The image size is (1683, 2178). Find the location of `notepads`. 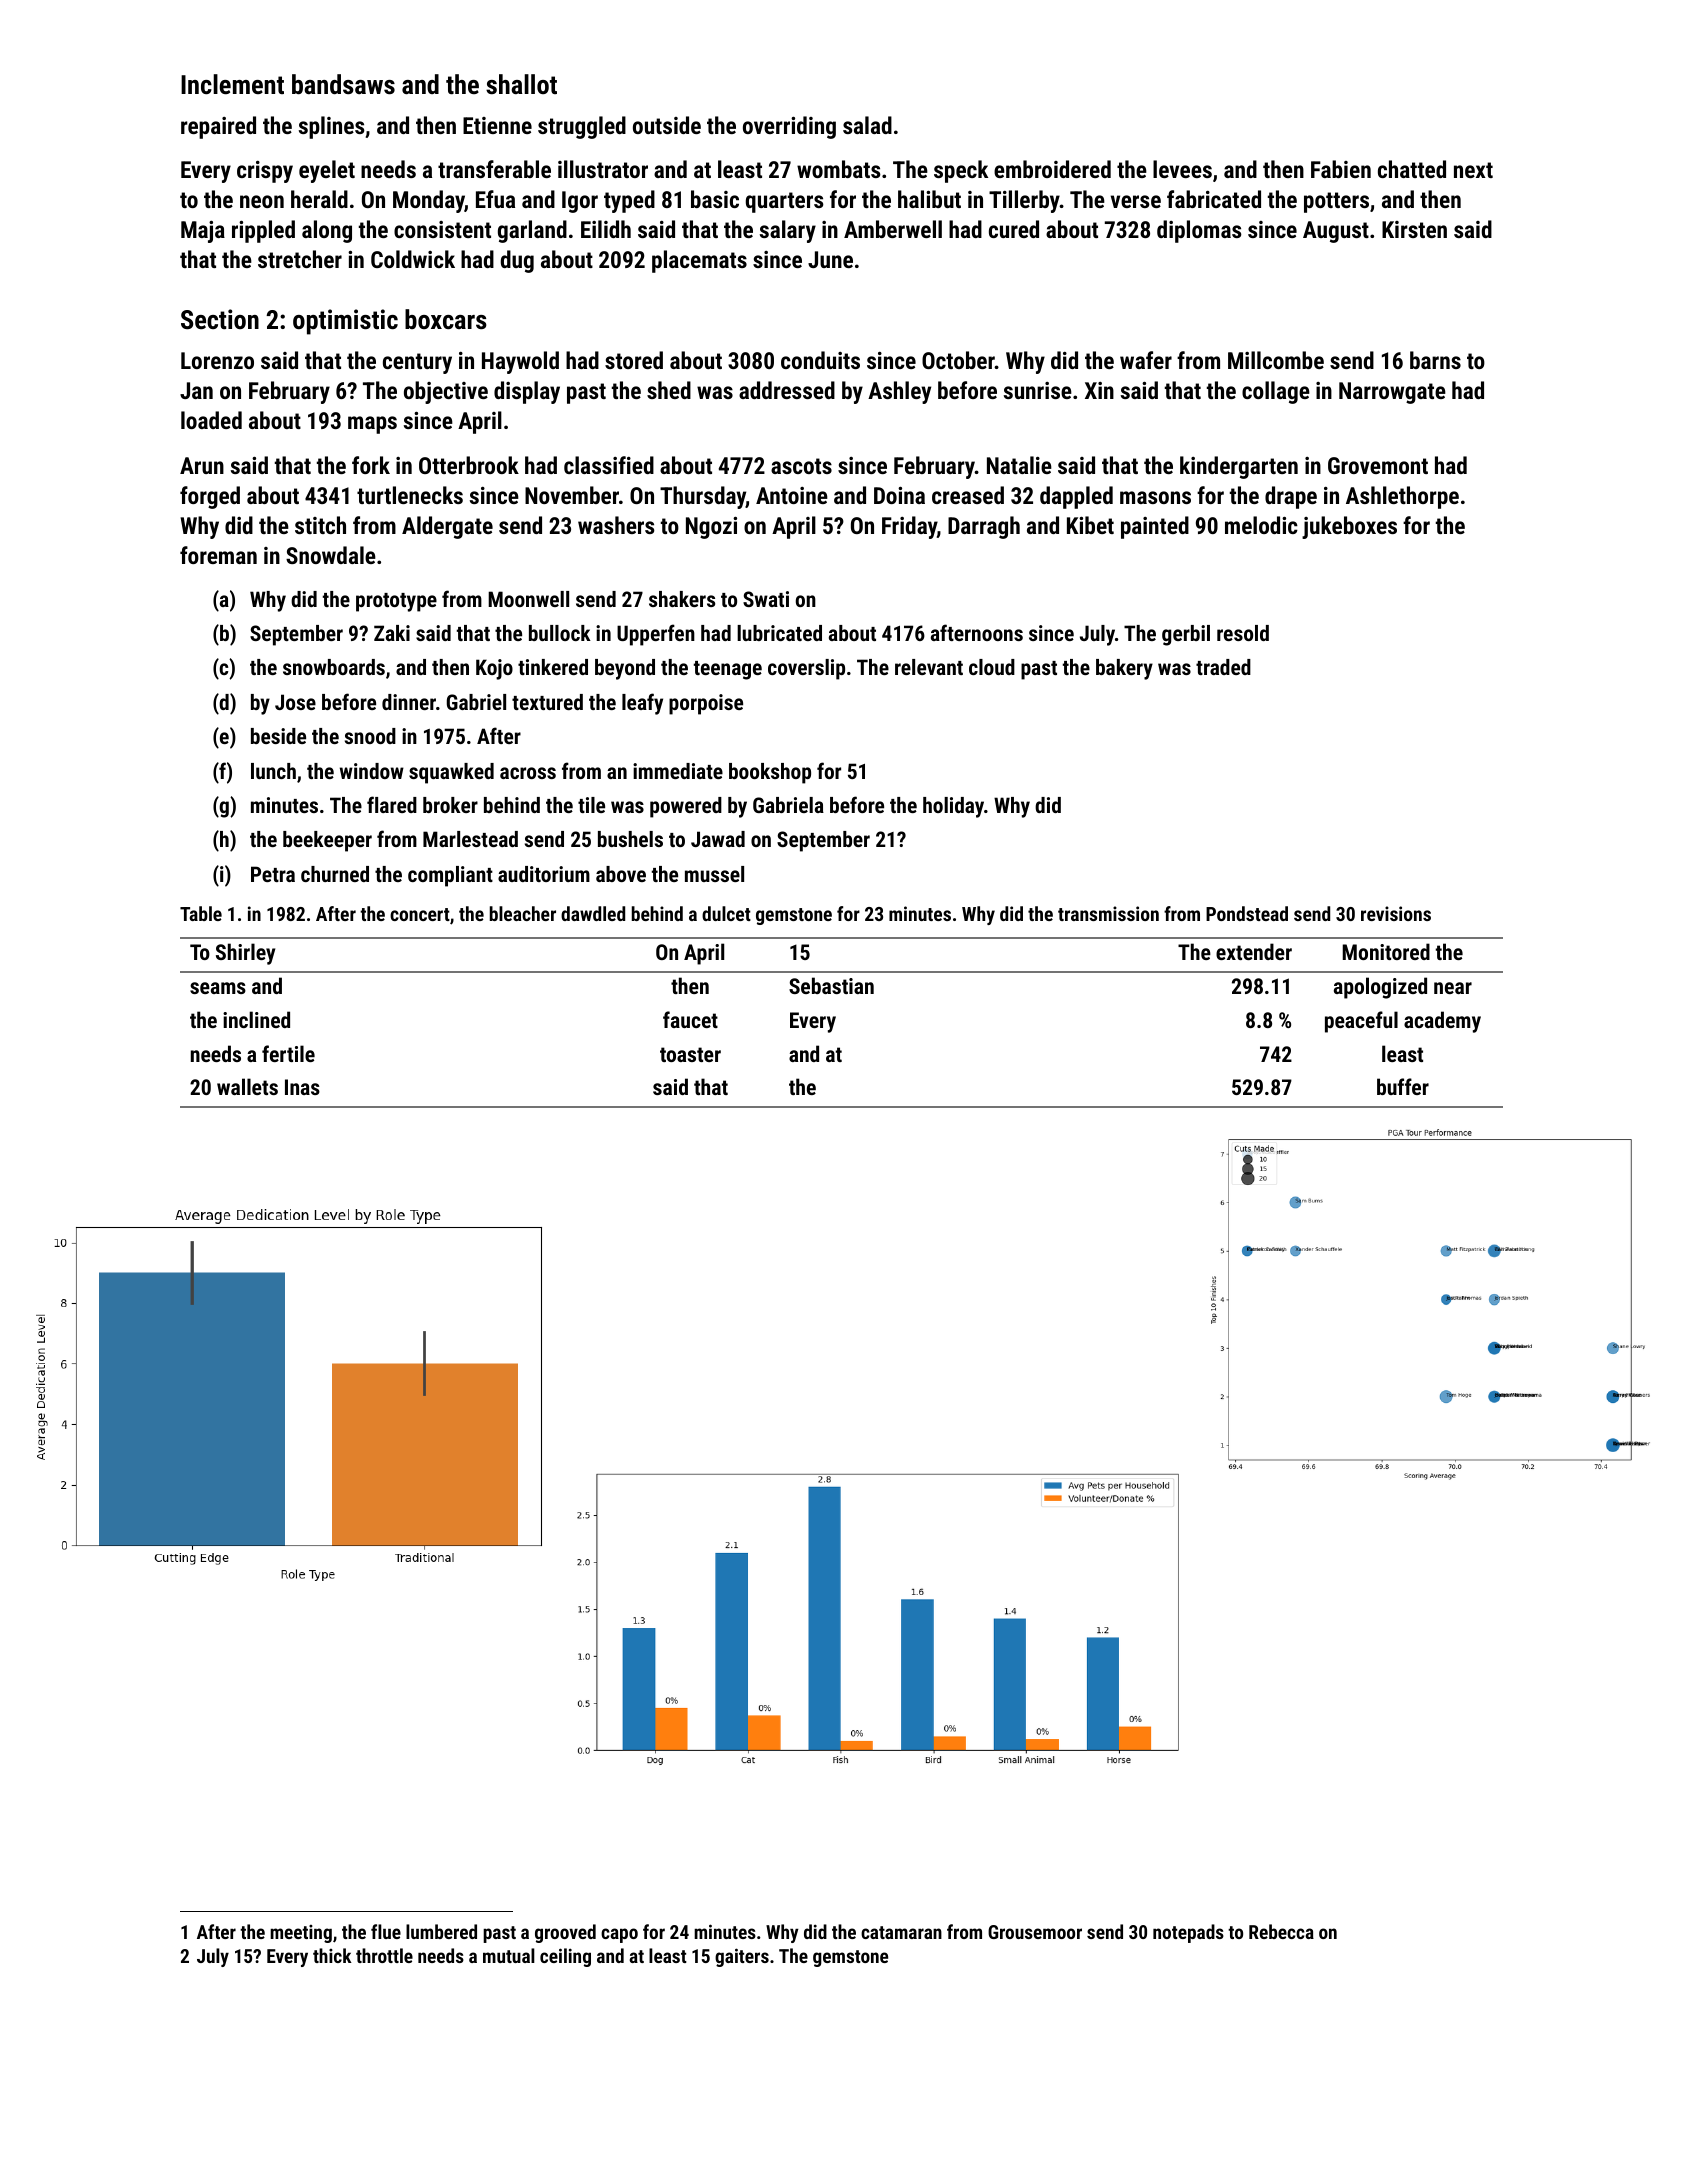

notepads is located at coordinates (1188, 1933).
